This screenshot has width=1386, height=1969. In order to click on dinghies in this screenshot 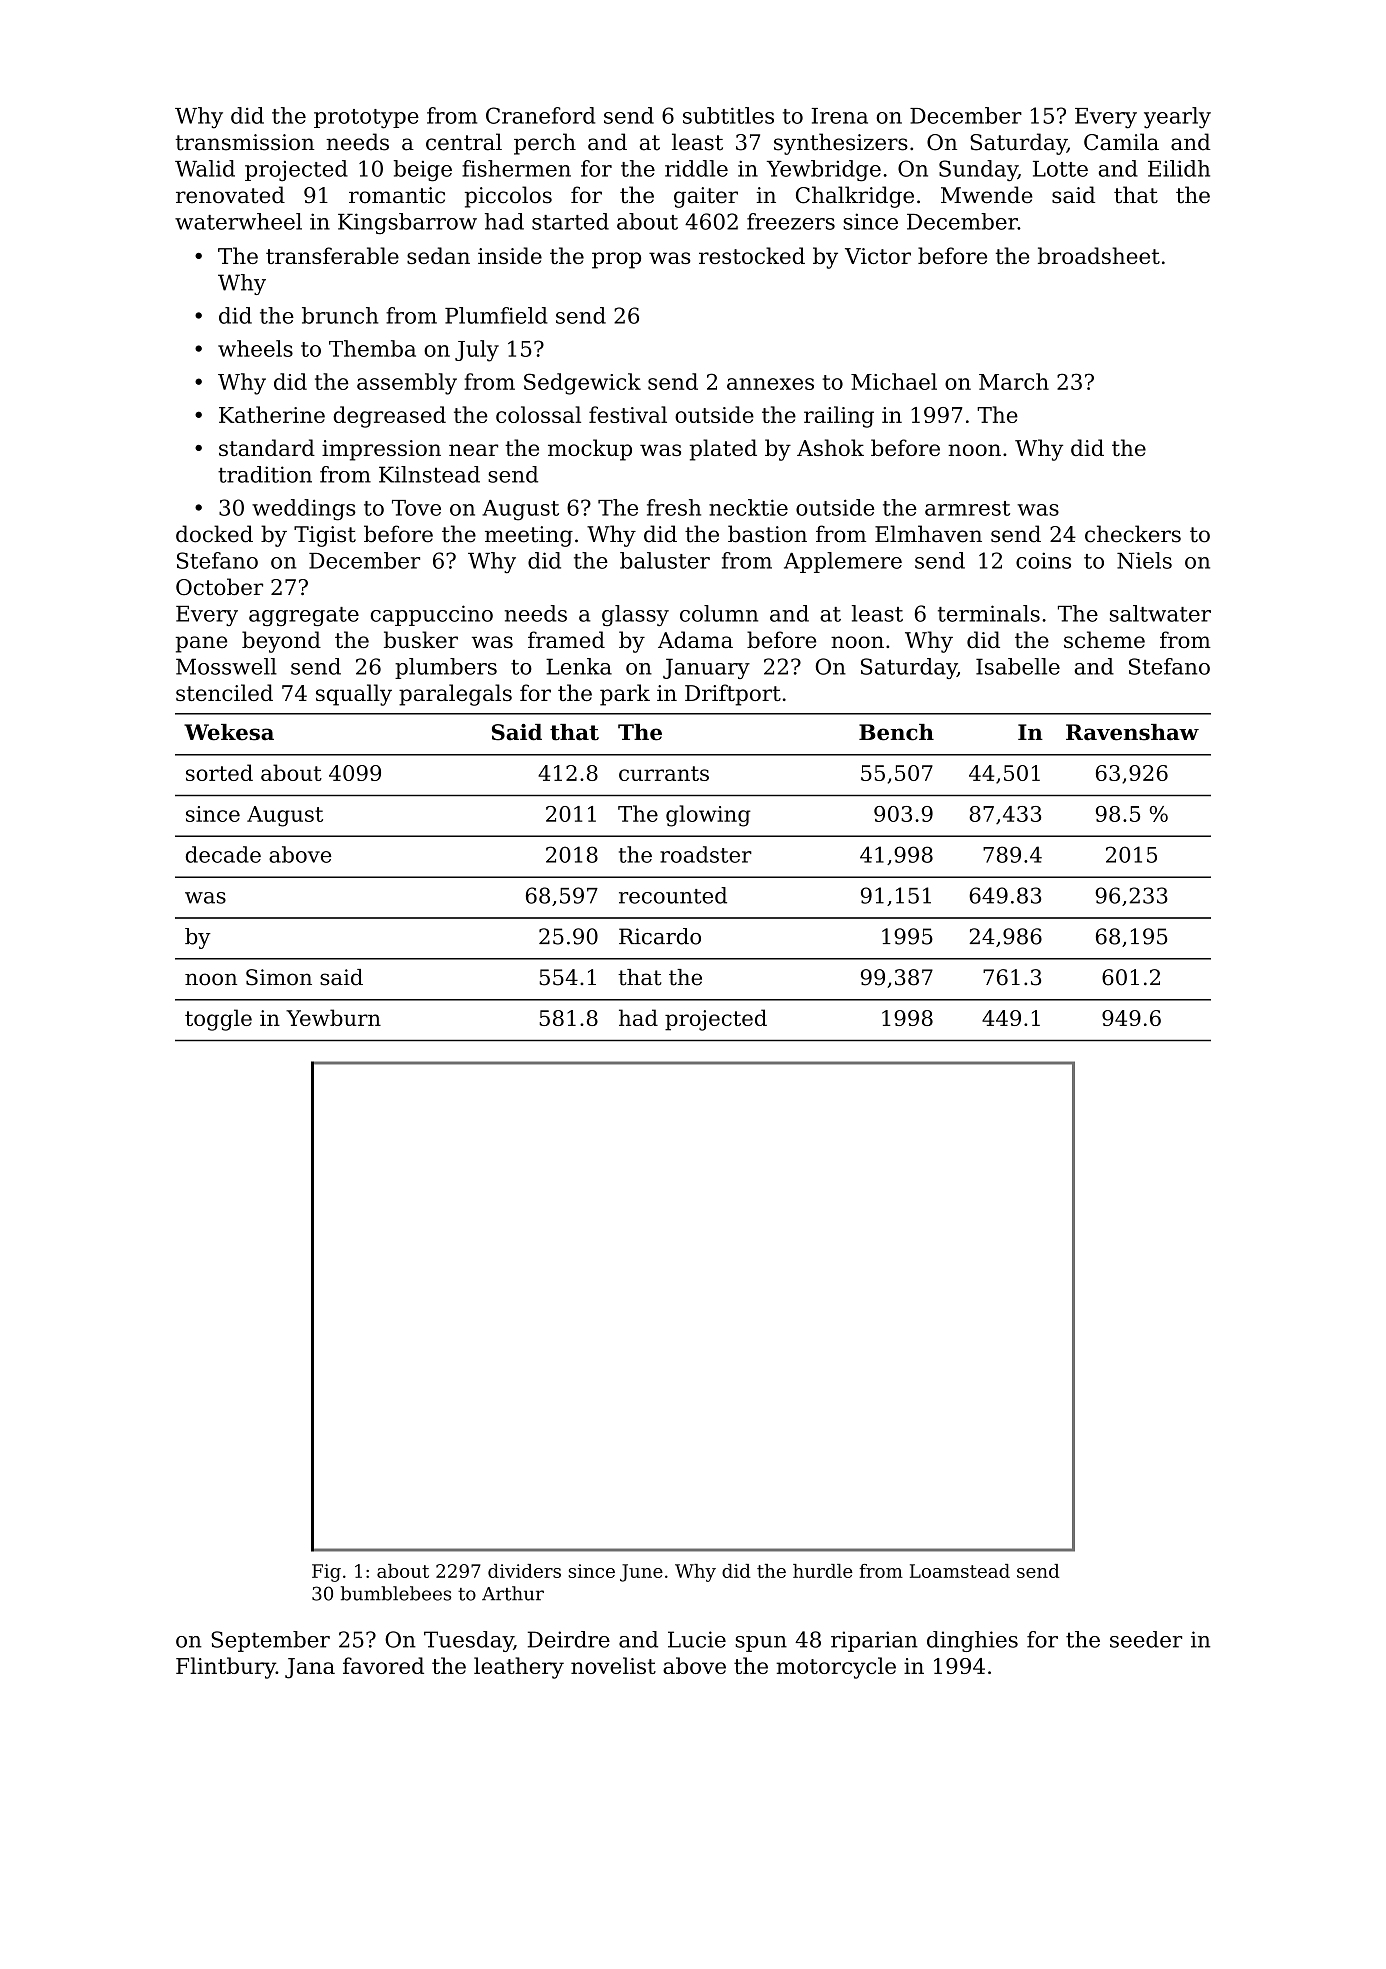, I will do `click(972, 1641)`.
